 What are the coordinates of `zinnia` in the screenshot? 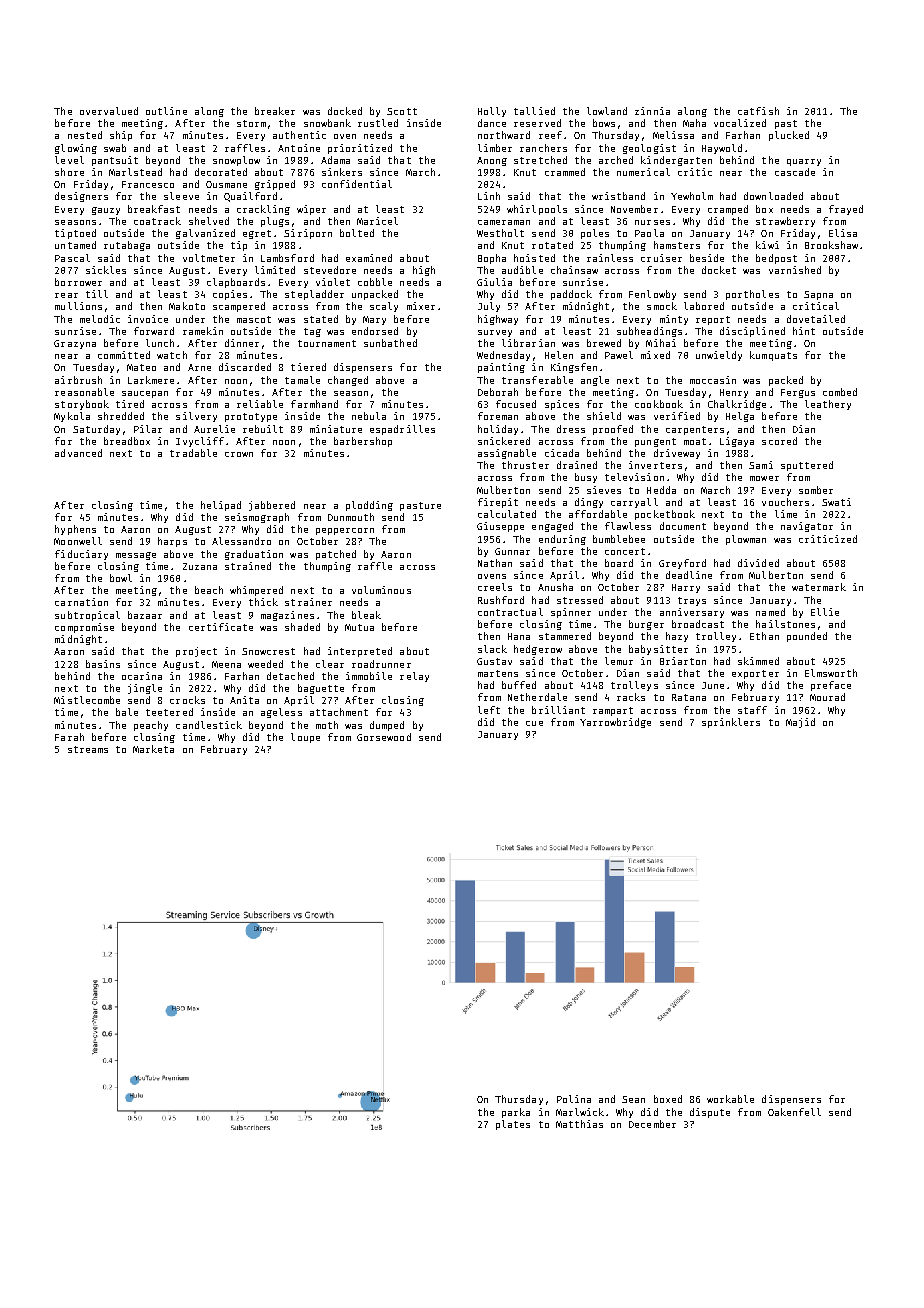 It's located at (652, 111).
